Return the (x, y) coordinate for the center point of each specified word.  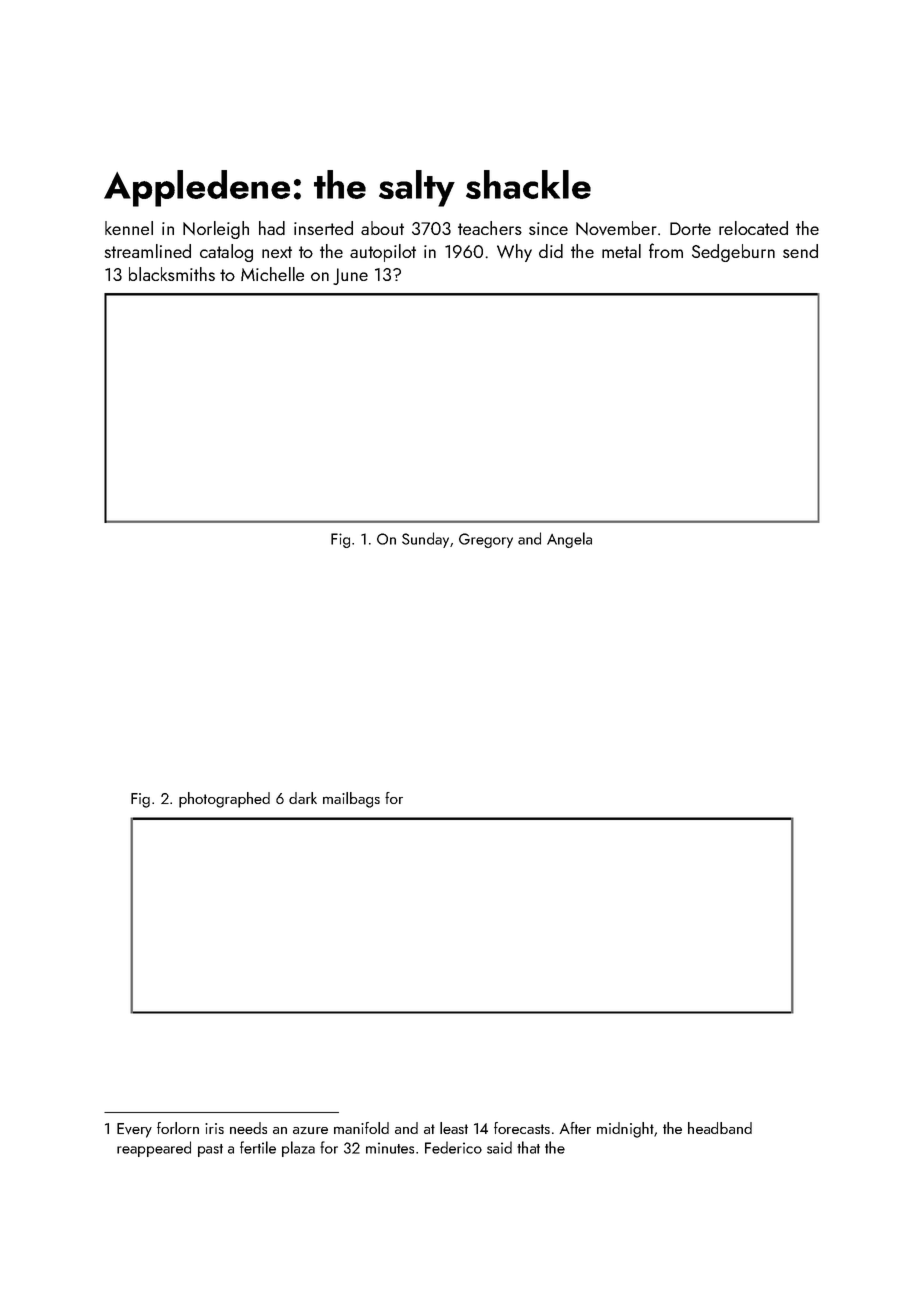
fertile (258, 1147)
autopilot (383, 253)
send (800, 251)
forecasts (522, 1128)
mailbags (351, 800)
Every (134, 1130)
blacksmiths (172, 274)
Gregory (486, 540)
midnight (625, 1130)
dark (303, 798)
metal (621, 251)
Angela (569, 540)
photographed (224, 800)
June (350, 276)
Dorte (690, 228)
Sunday (425, 540)
